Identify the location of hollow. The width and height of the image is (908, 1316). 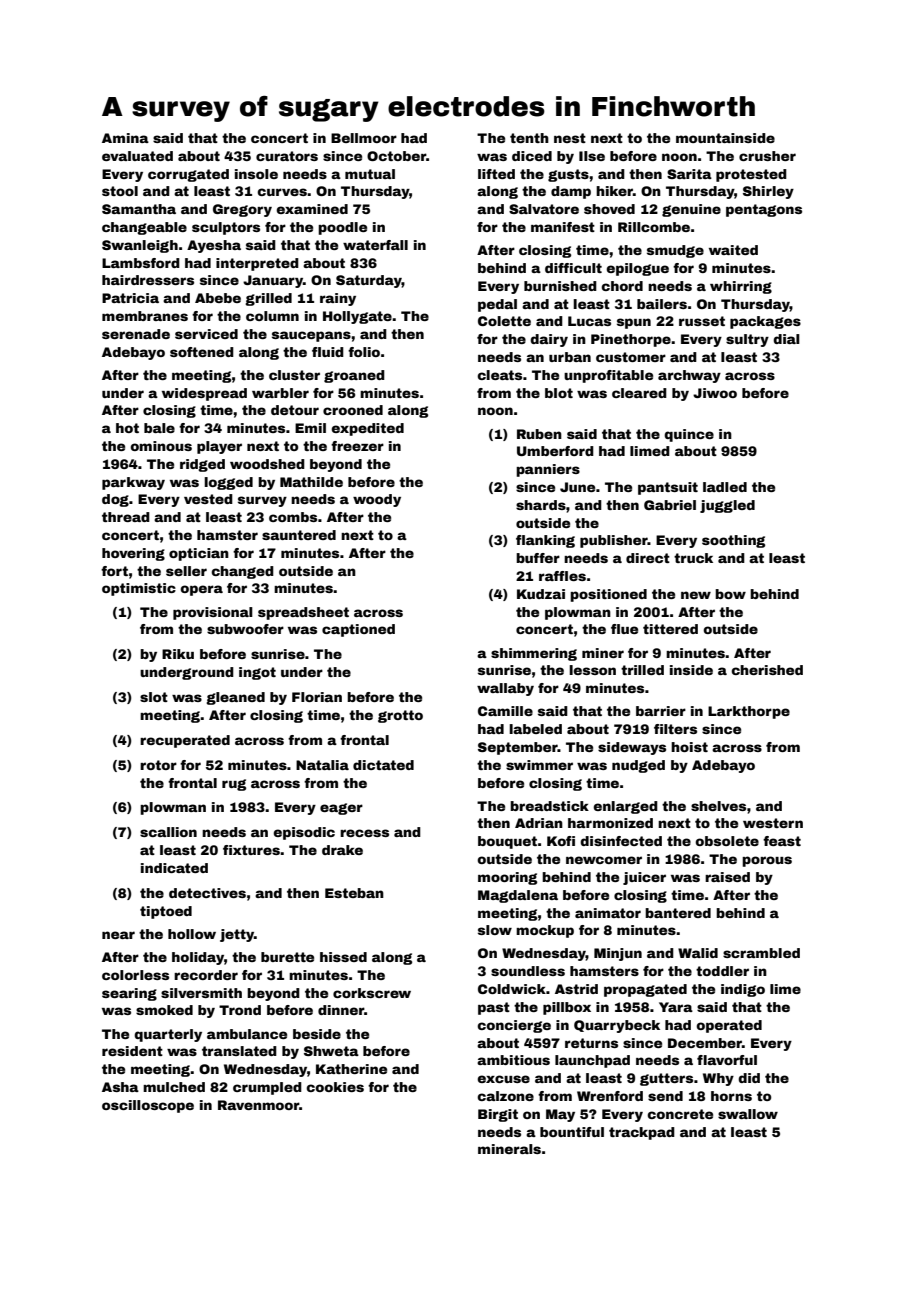
(192, 934).
